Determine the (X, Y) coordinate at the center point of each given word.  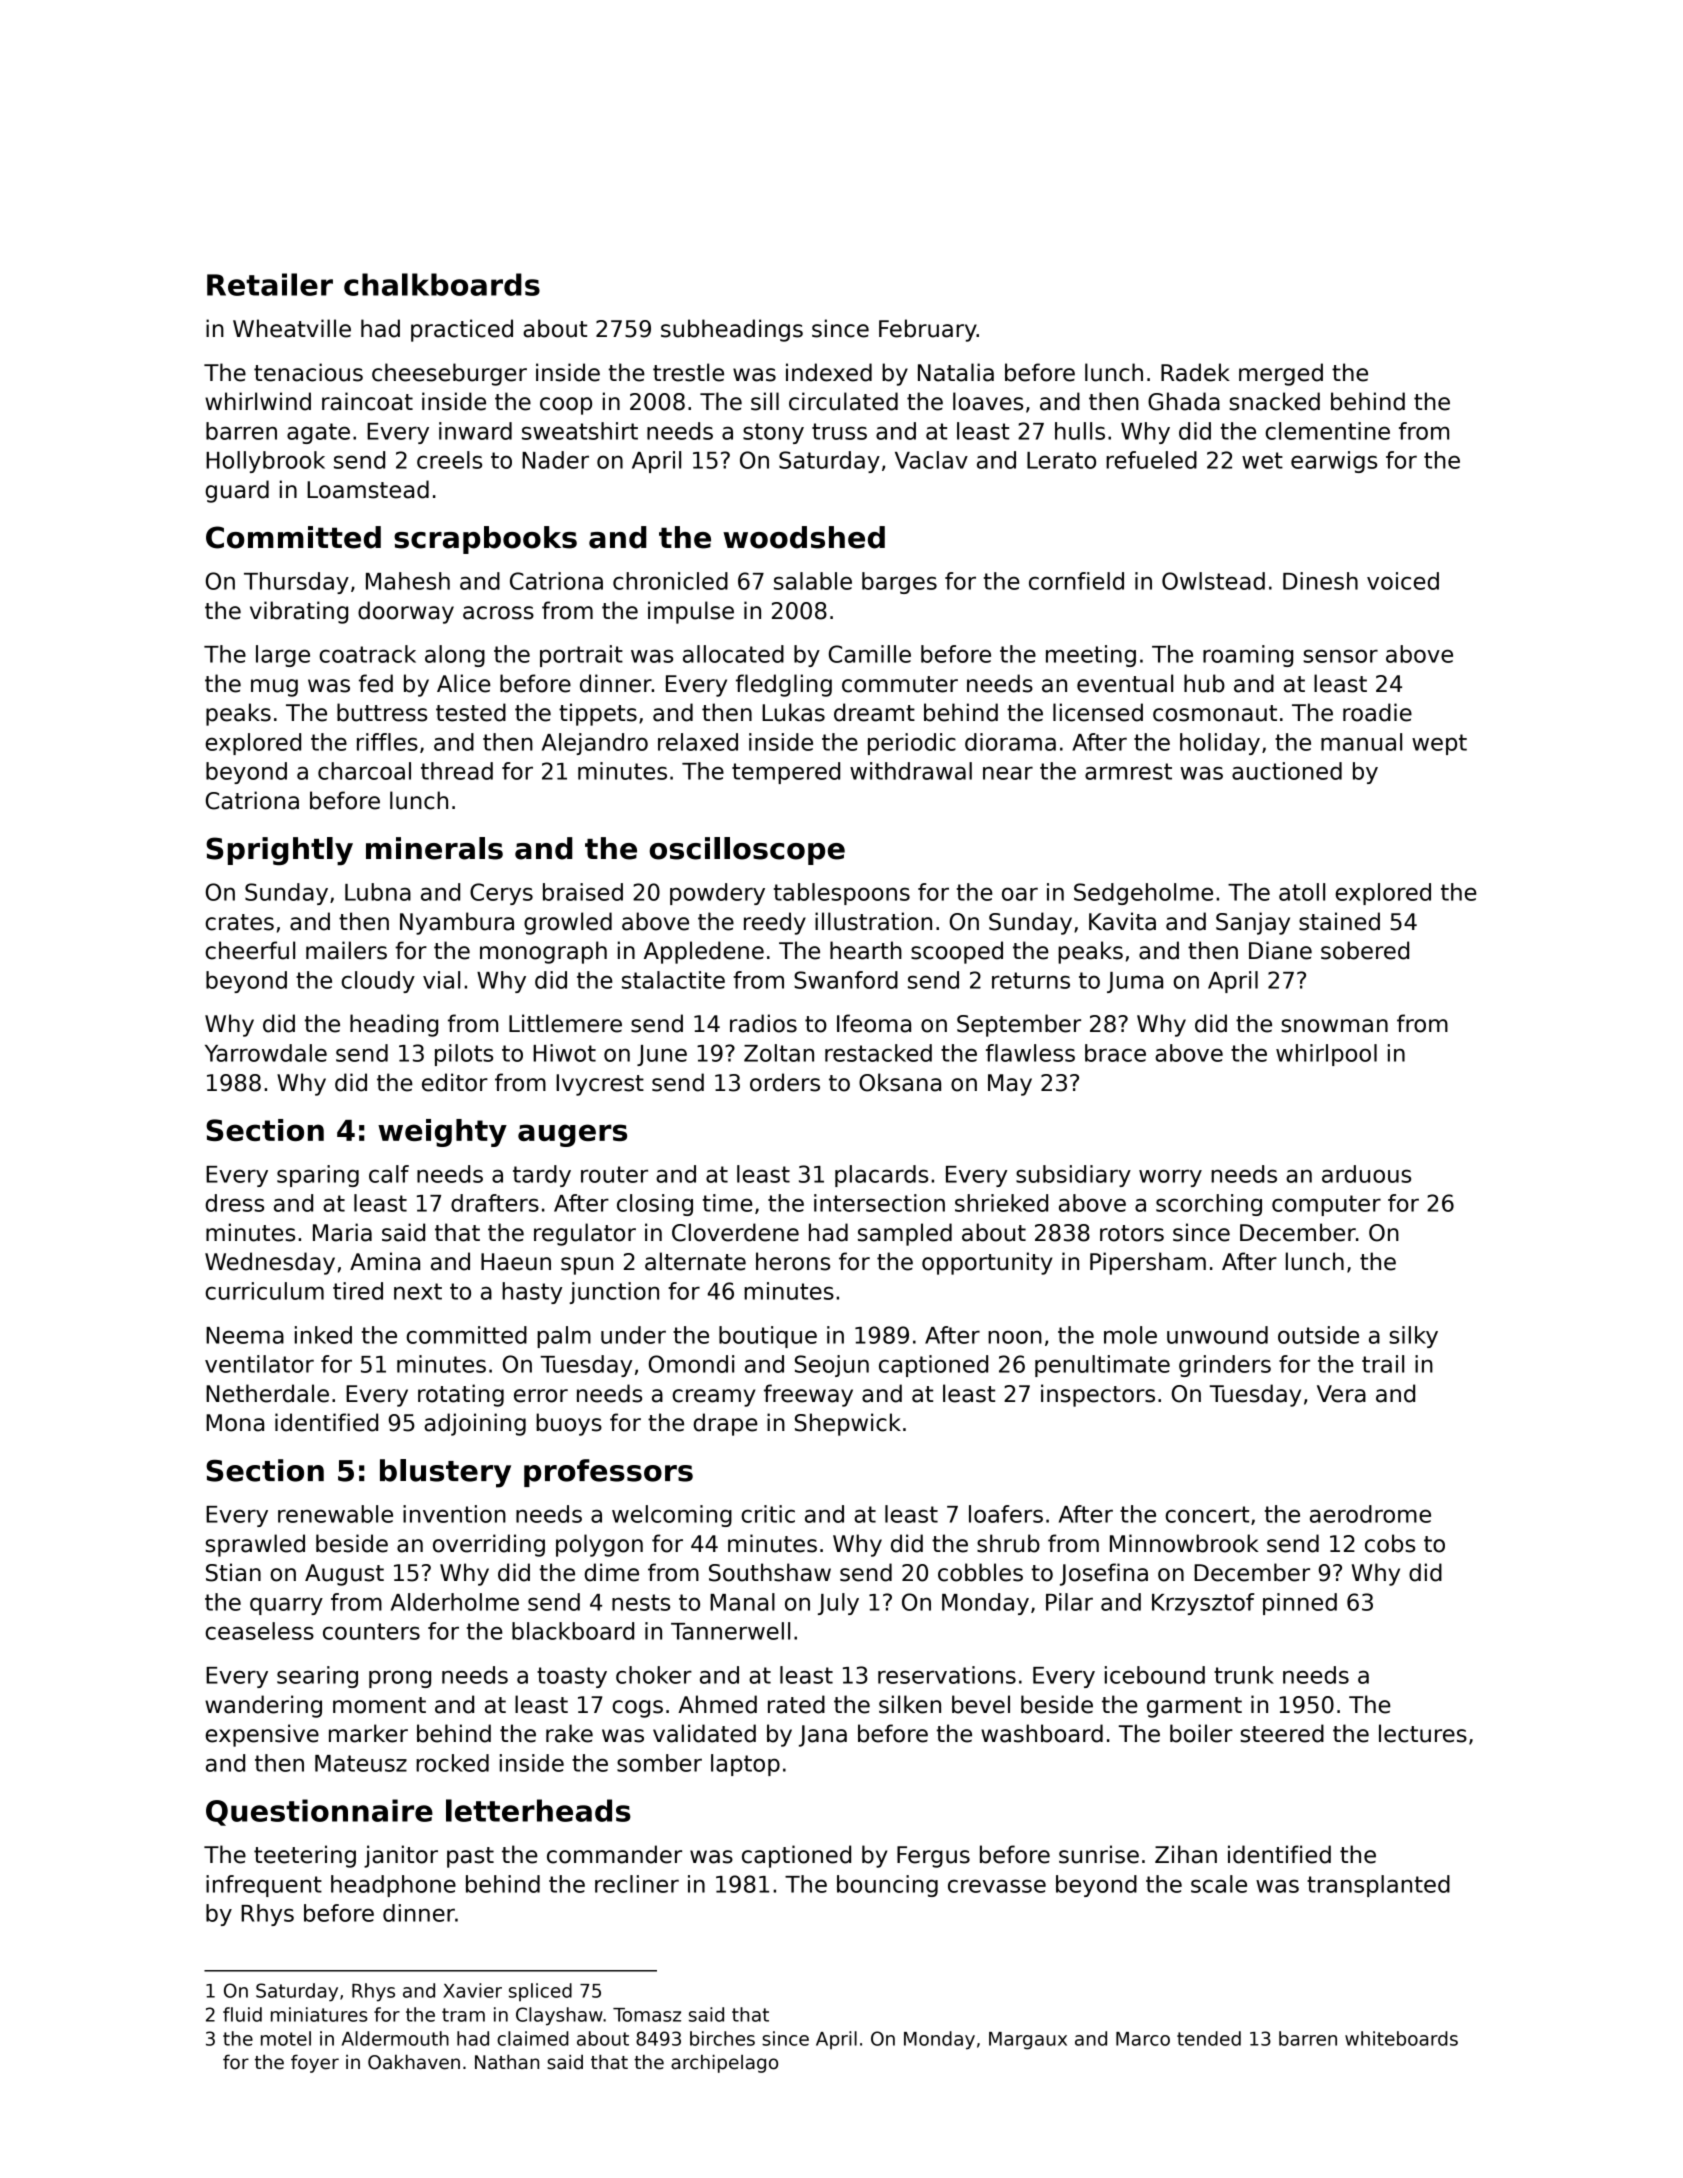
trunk (1244, 1675)
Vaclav (931, 460)
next (418, 1291)
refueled (1151, 460)
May (1010, 1085)
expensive (262, 1735)
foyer (315, 2063)
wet (1262, 460)
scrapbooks (485, 540)
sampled (905, 1234)
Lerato (1061, 460)
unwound (1217, 1335)
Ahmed (717, 1704)
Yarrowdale (266, 1053)
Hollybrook (265, 462)
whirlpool (1326, 1055)
